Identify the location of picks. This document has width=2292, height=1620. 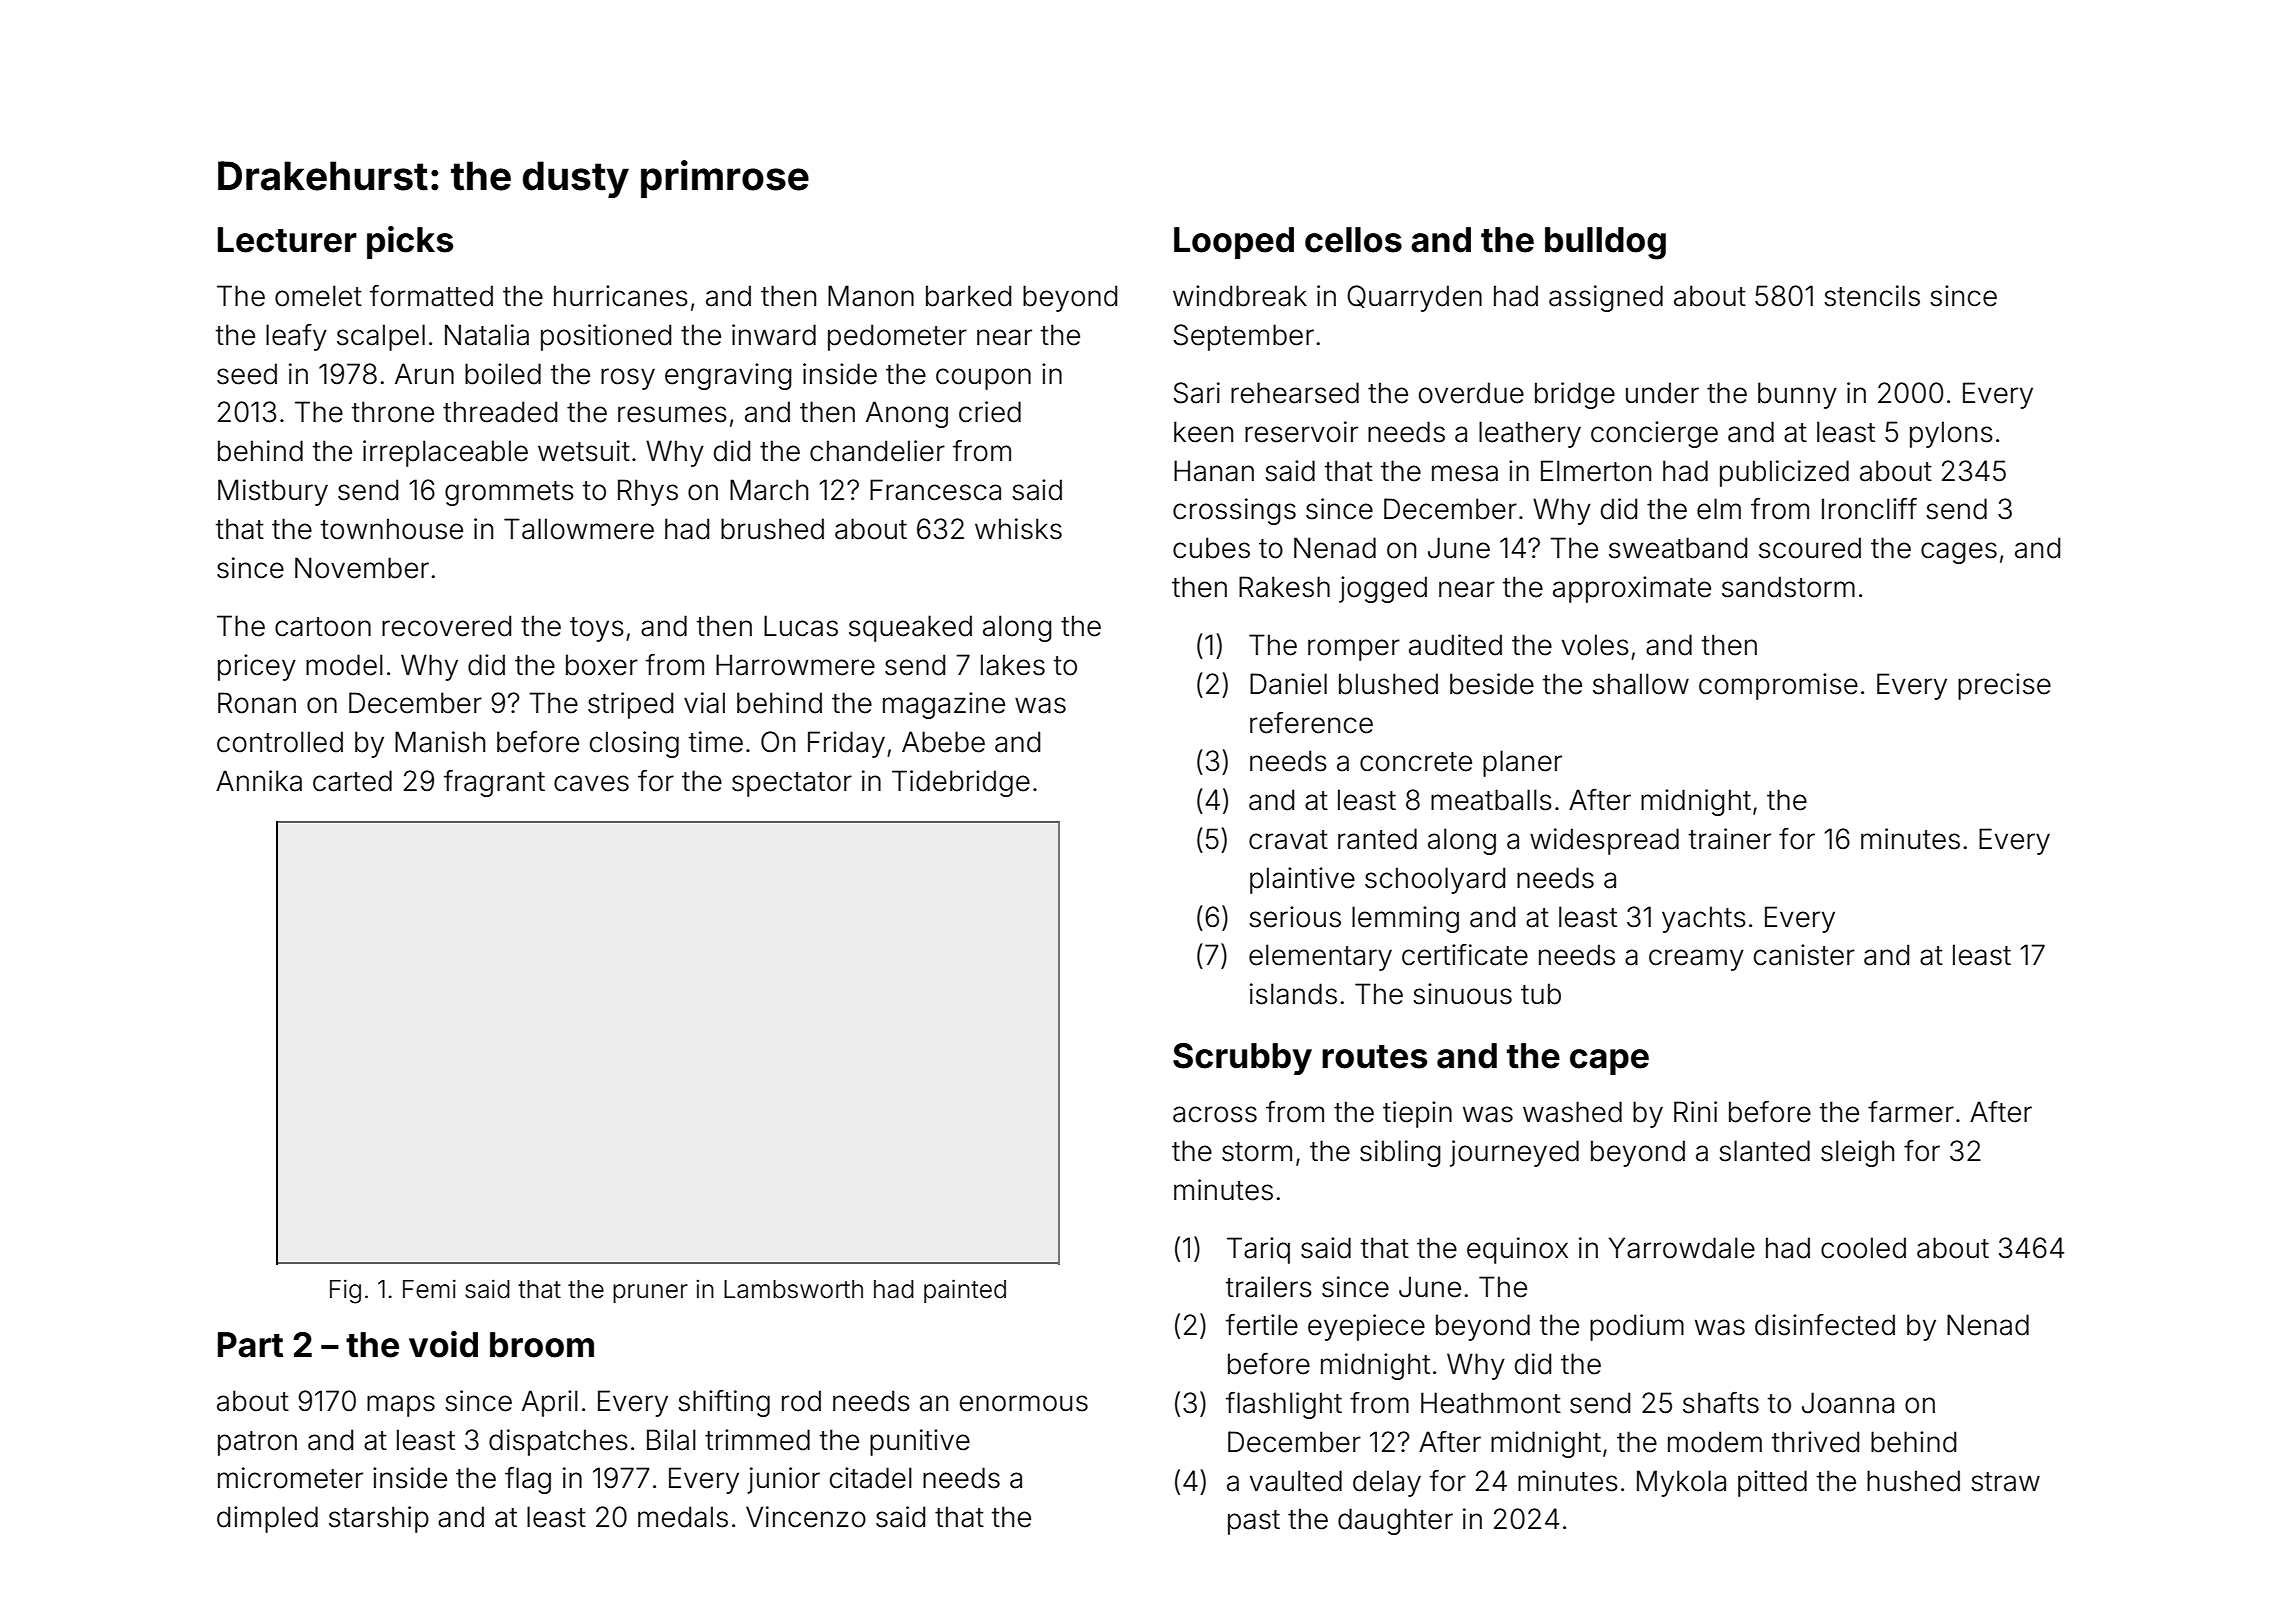
(410, 242).
